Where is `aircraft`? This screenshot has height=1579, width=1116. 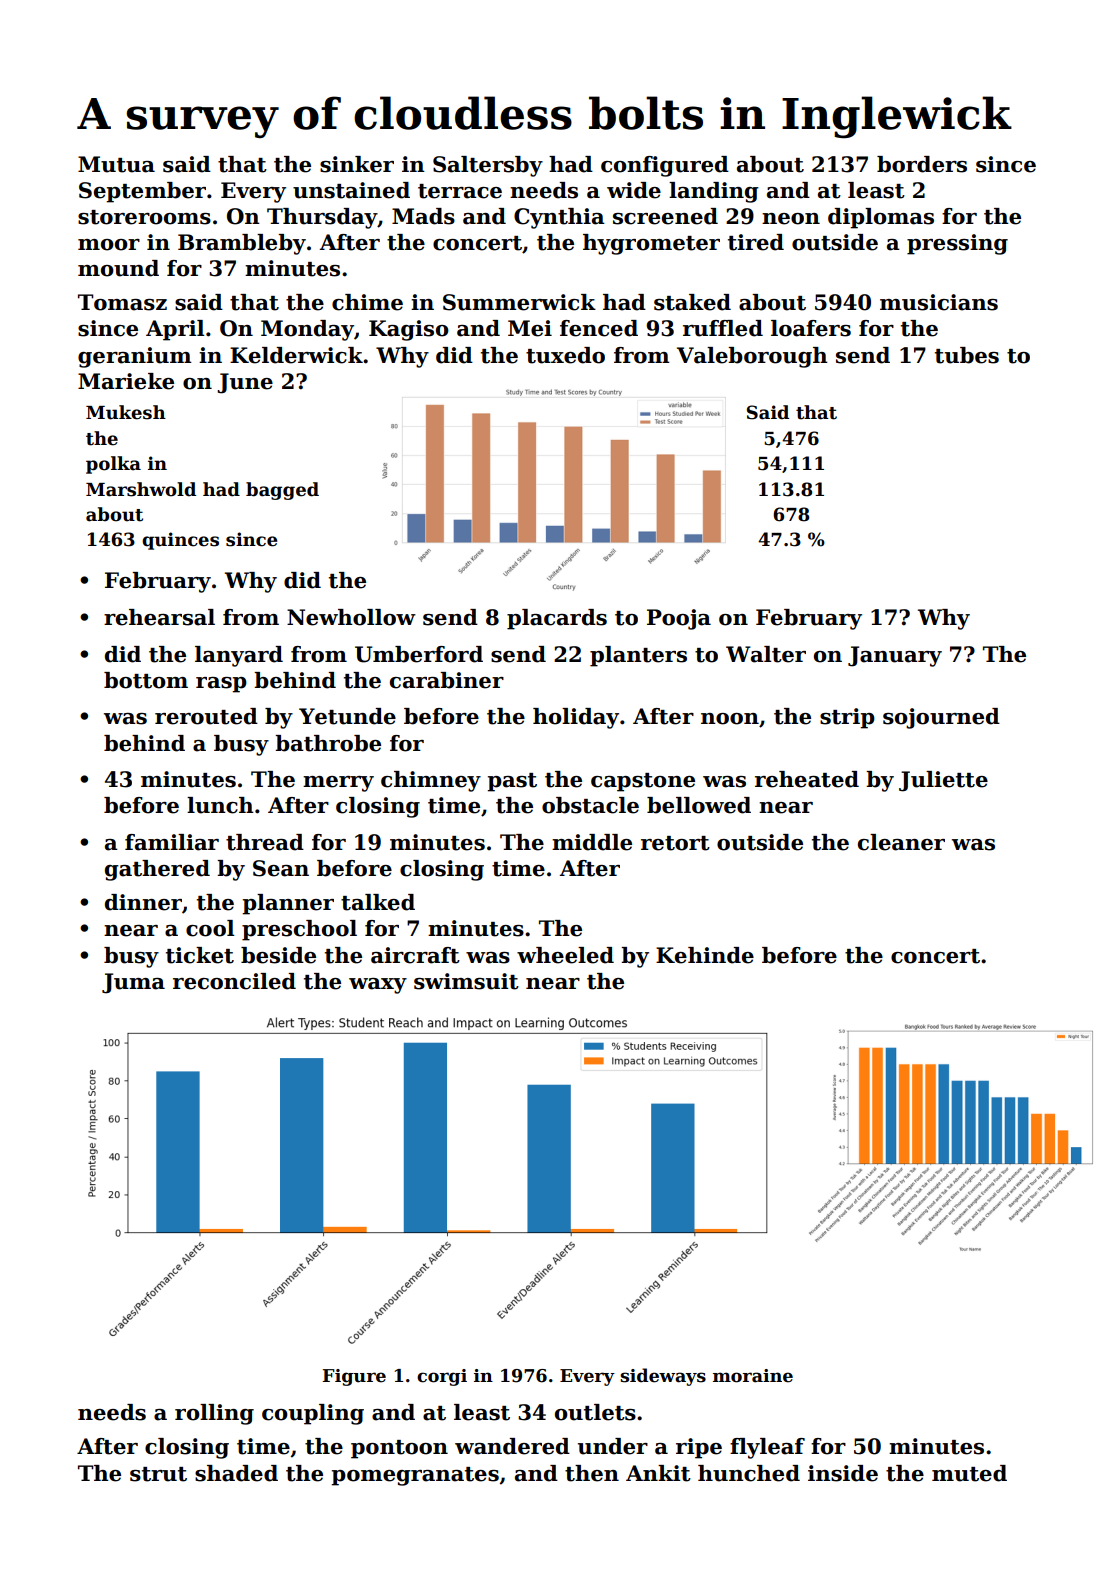 aircraft is located at coordinates (415, 955).
